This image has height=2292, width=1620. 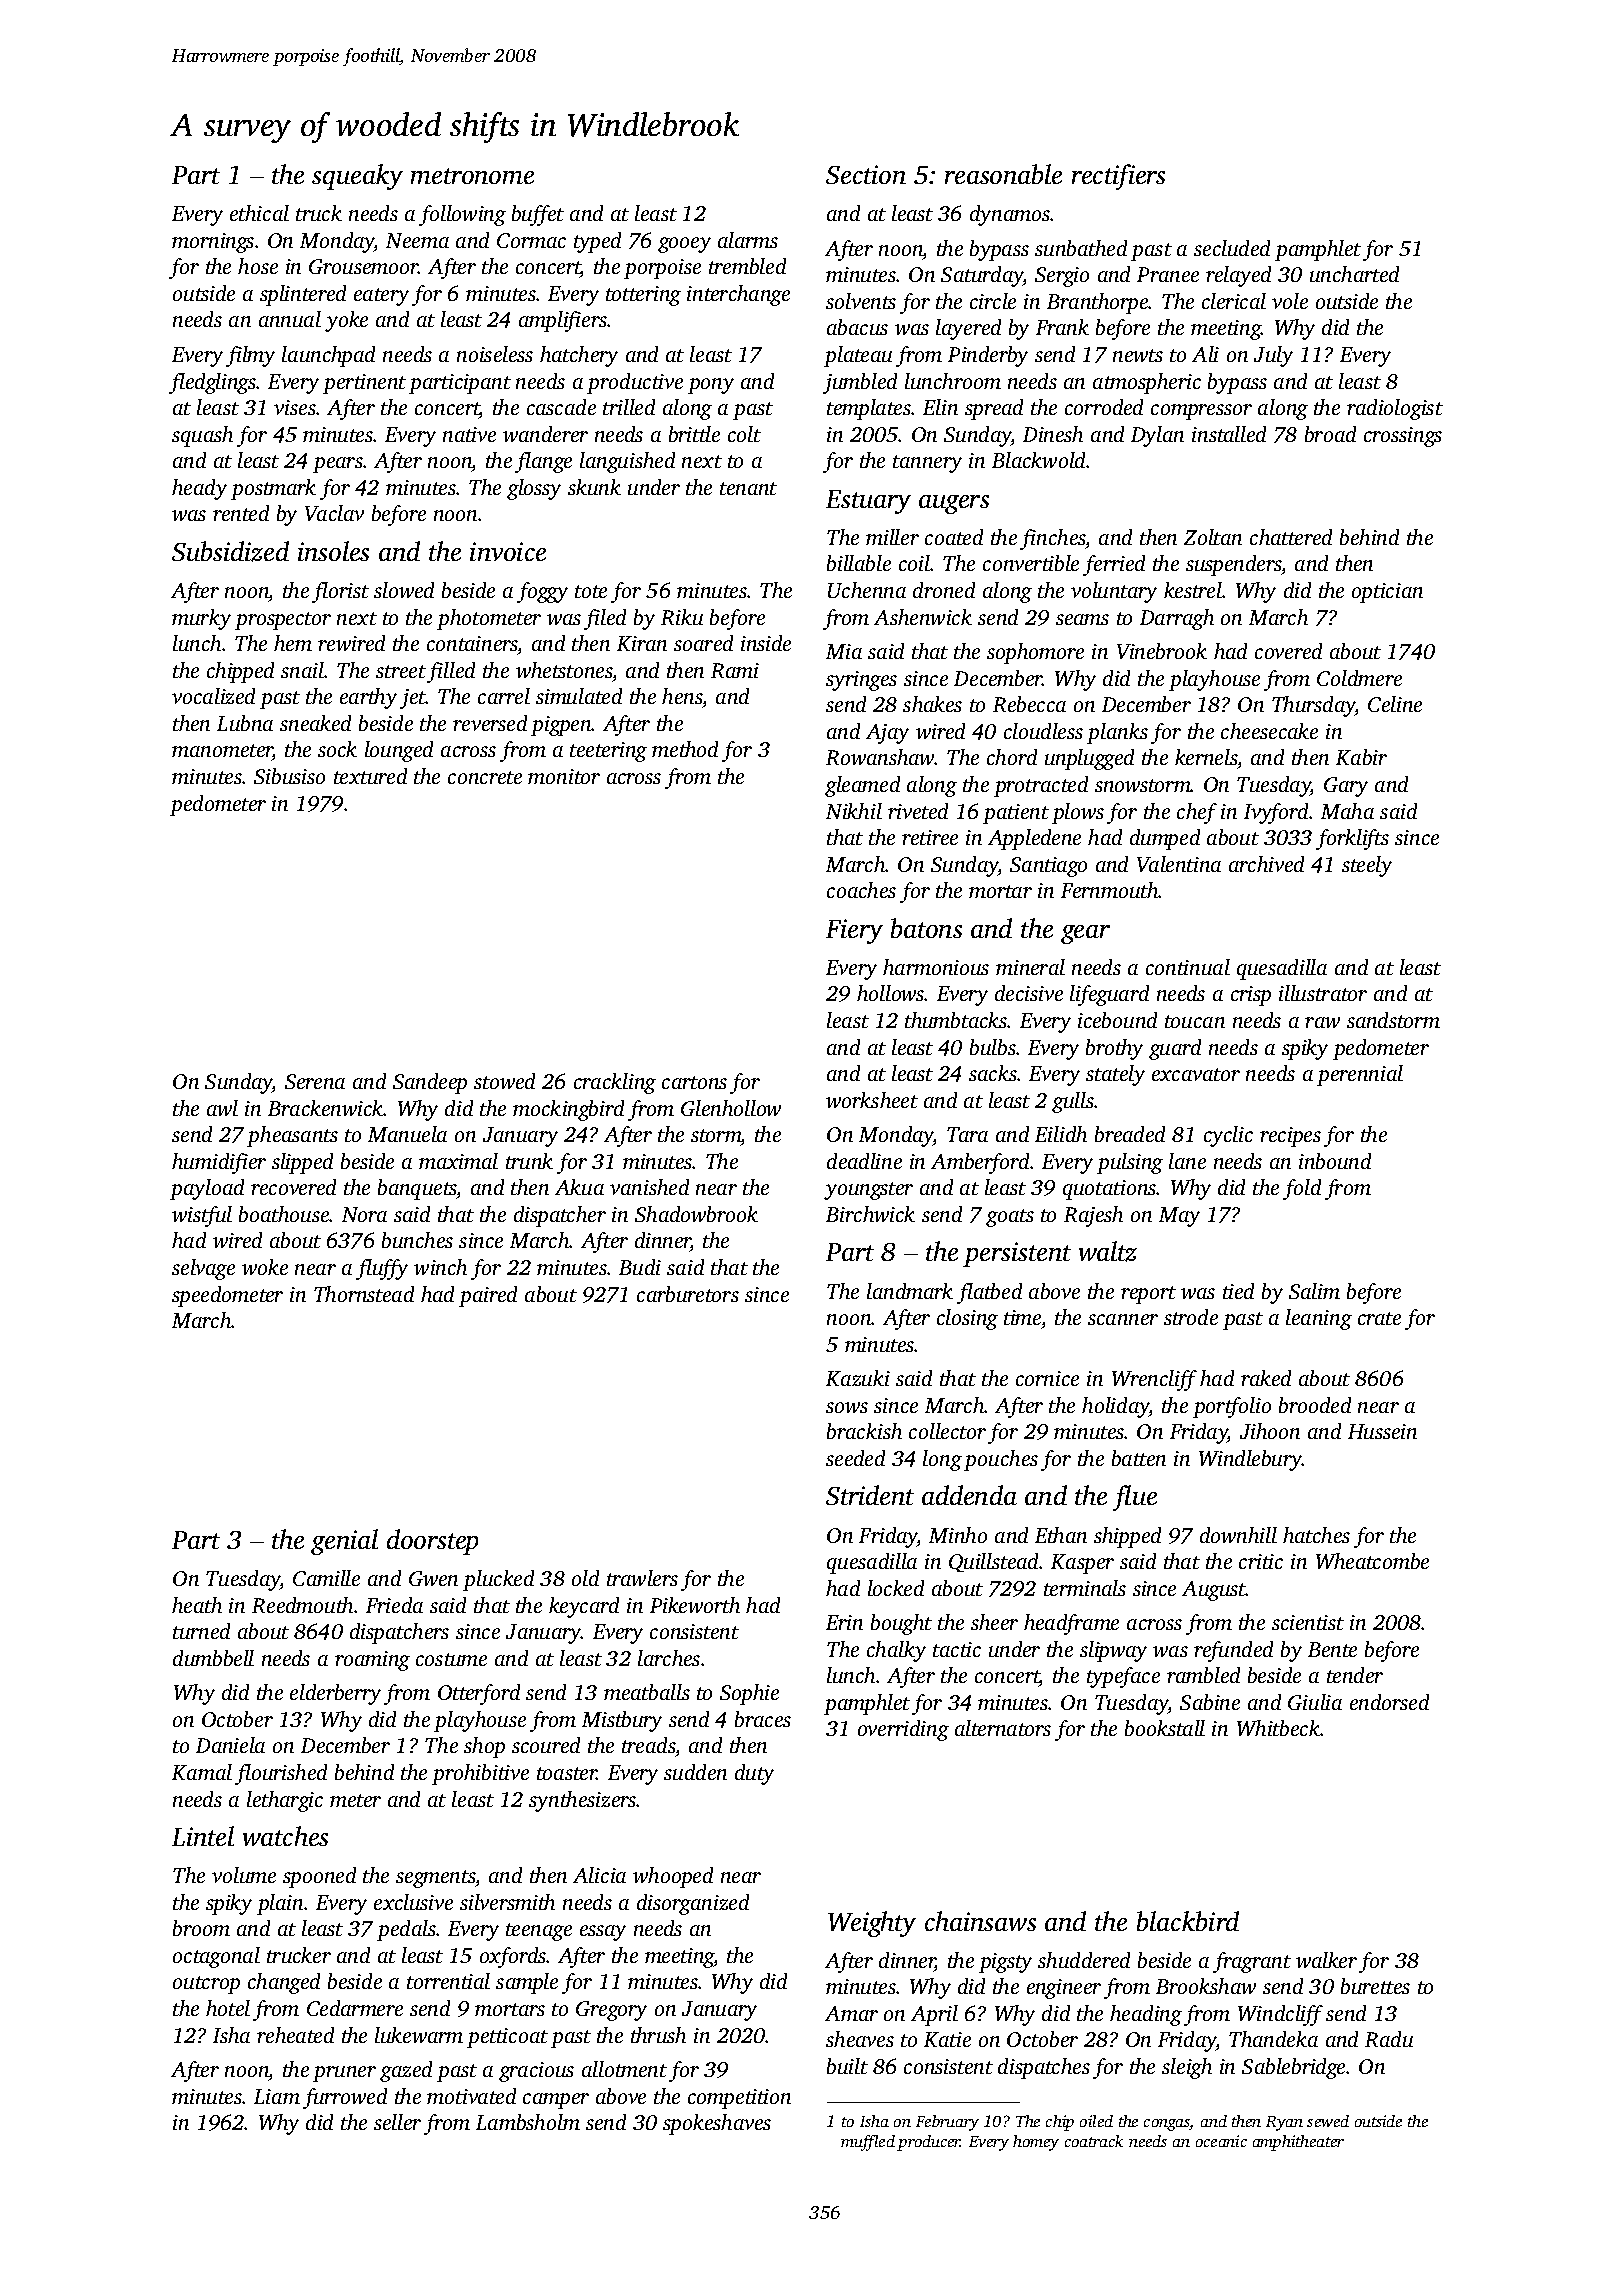 I want to click on shuddered, so click(x=1084, y=1960).
